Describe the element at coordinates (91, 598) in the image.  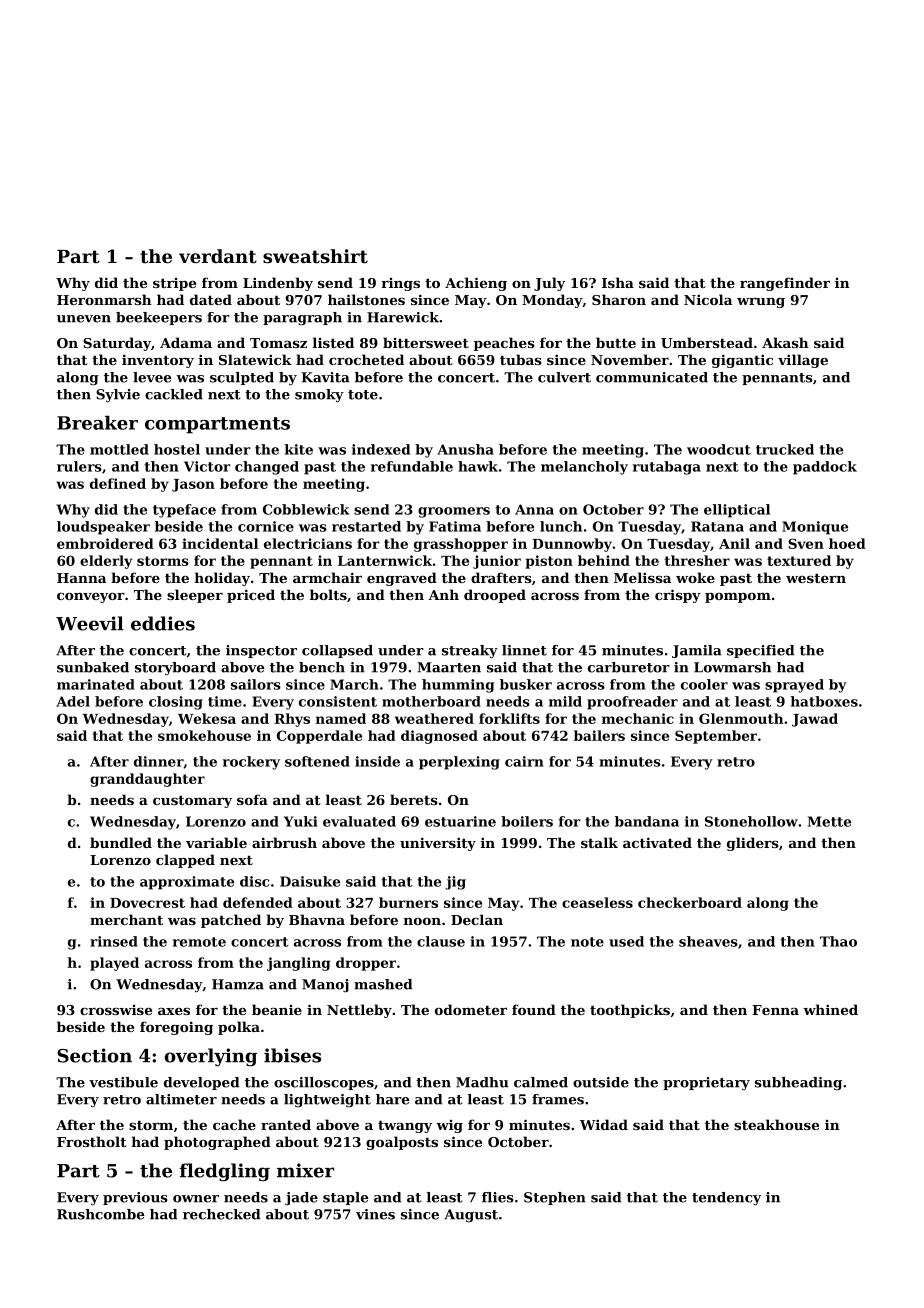
I see `conveyor` at that location.
